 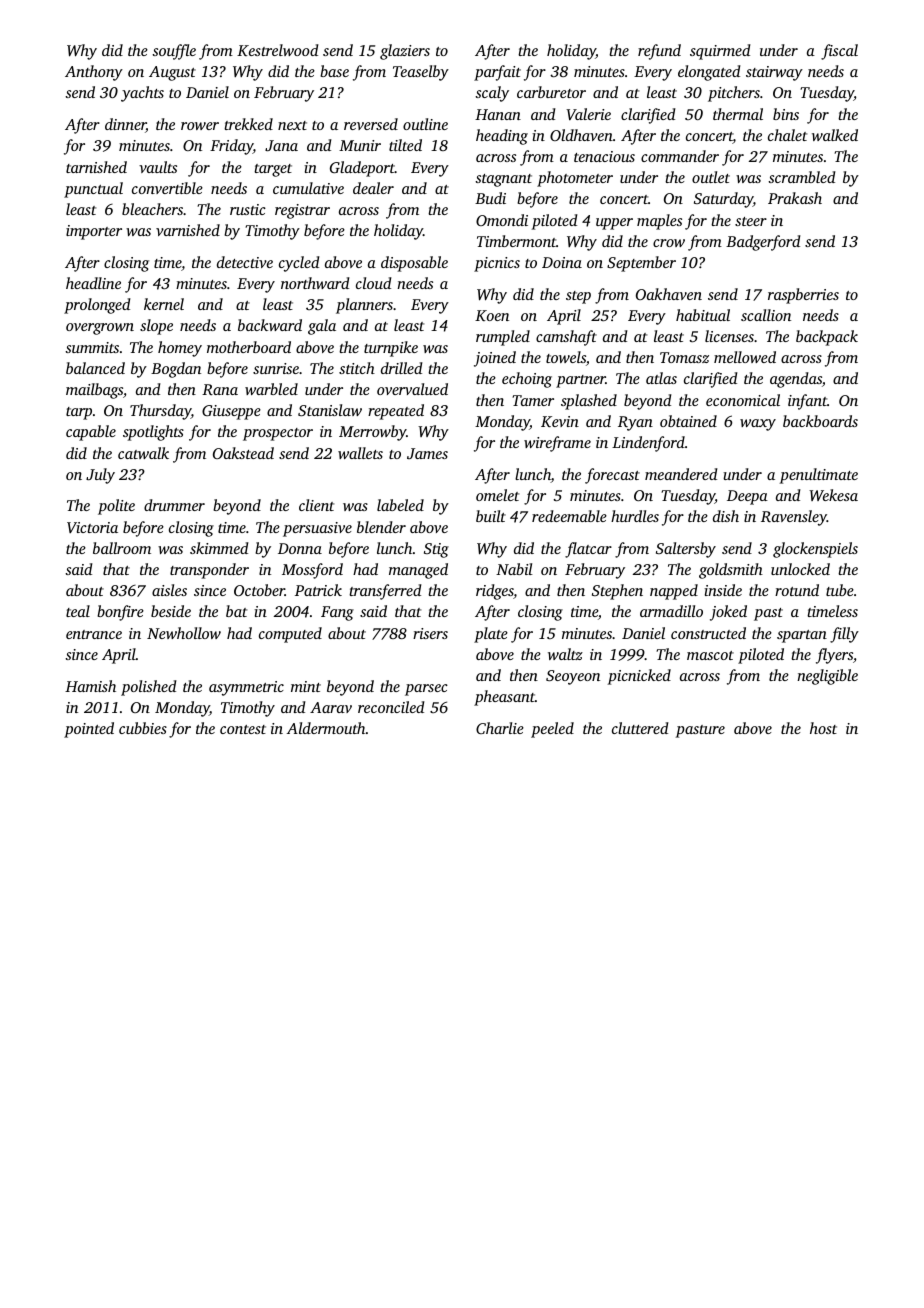 What do you see at coordinates (436, 550) in the screenshot?
I see `Stig` at bounding box center [436, 550].
